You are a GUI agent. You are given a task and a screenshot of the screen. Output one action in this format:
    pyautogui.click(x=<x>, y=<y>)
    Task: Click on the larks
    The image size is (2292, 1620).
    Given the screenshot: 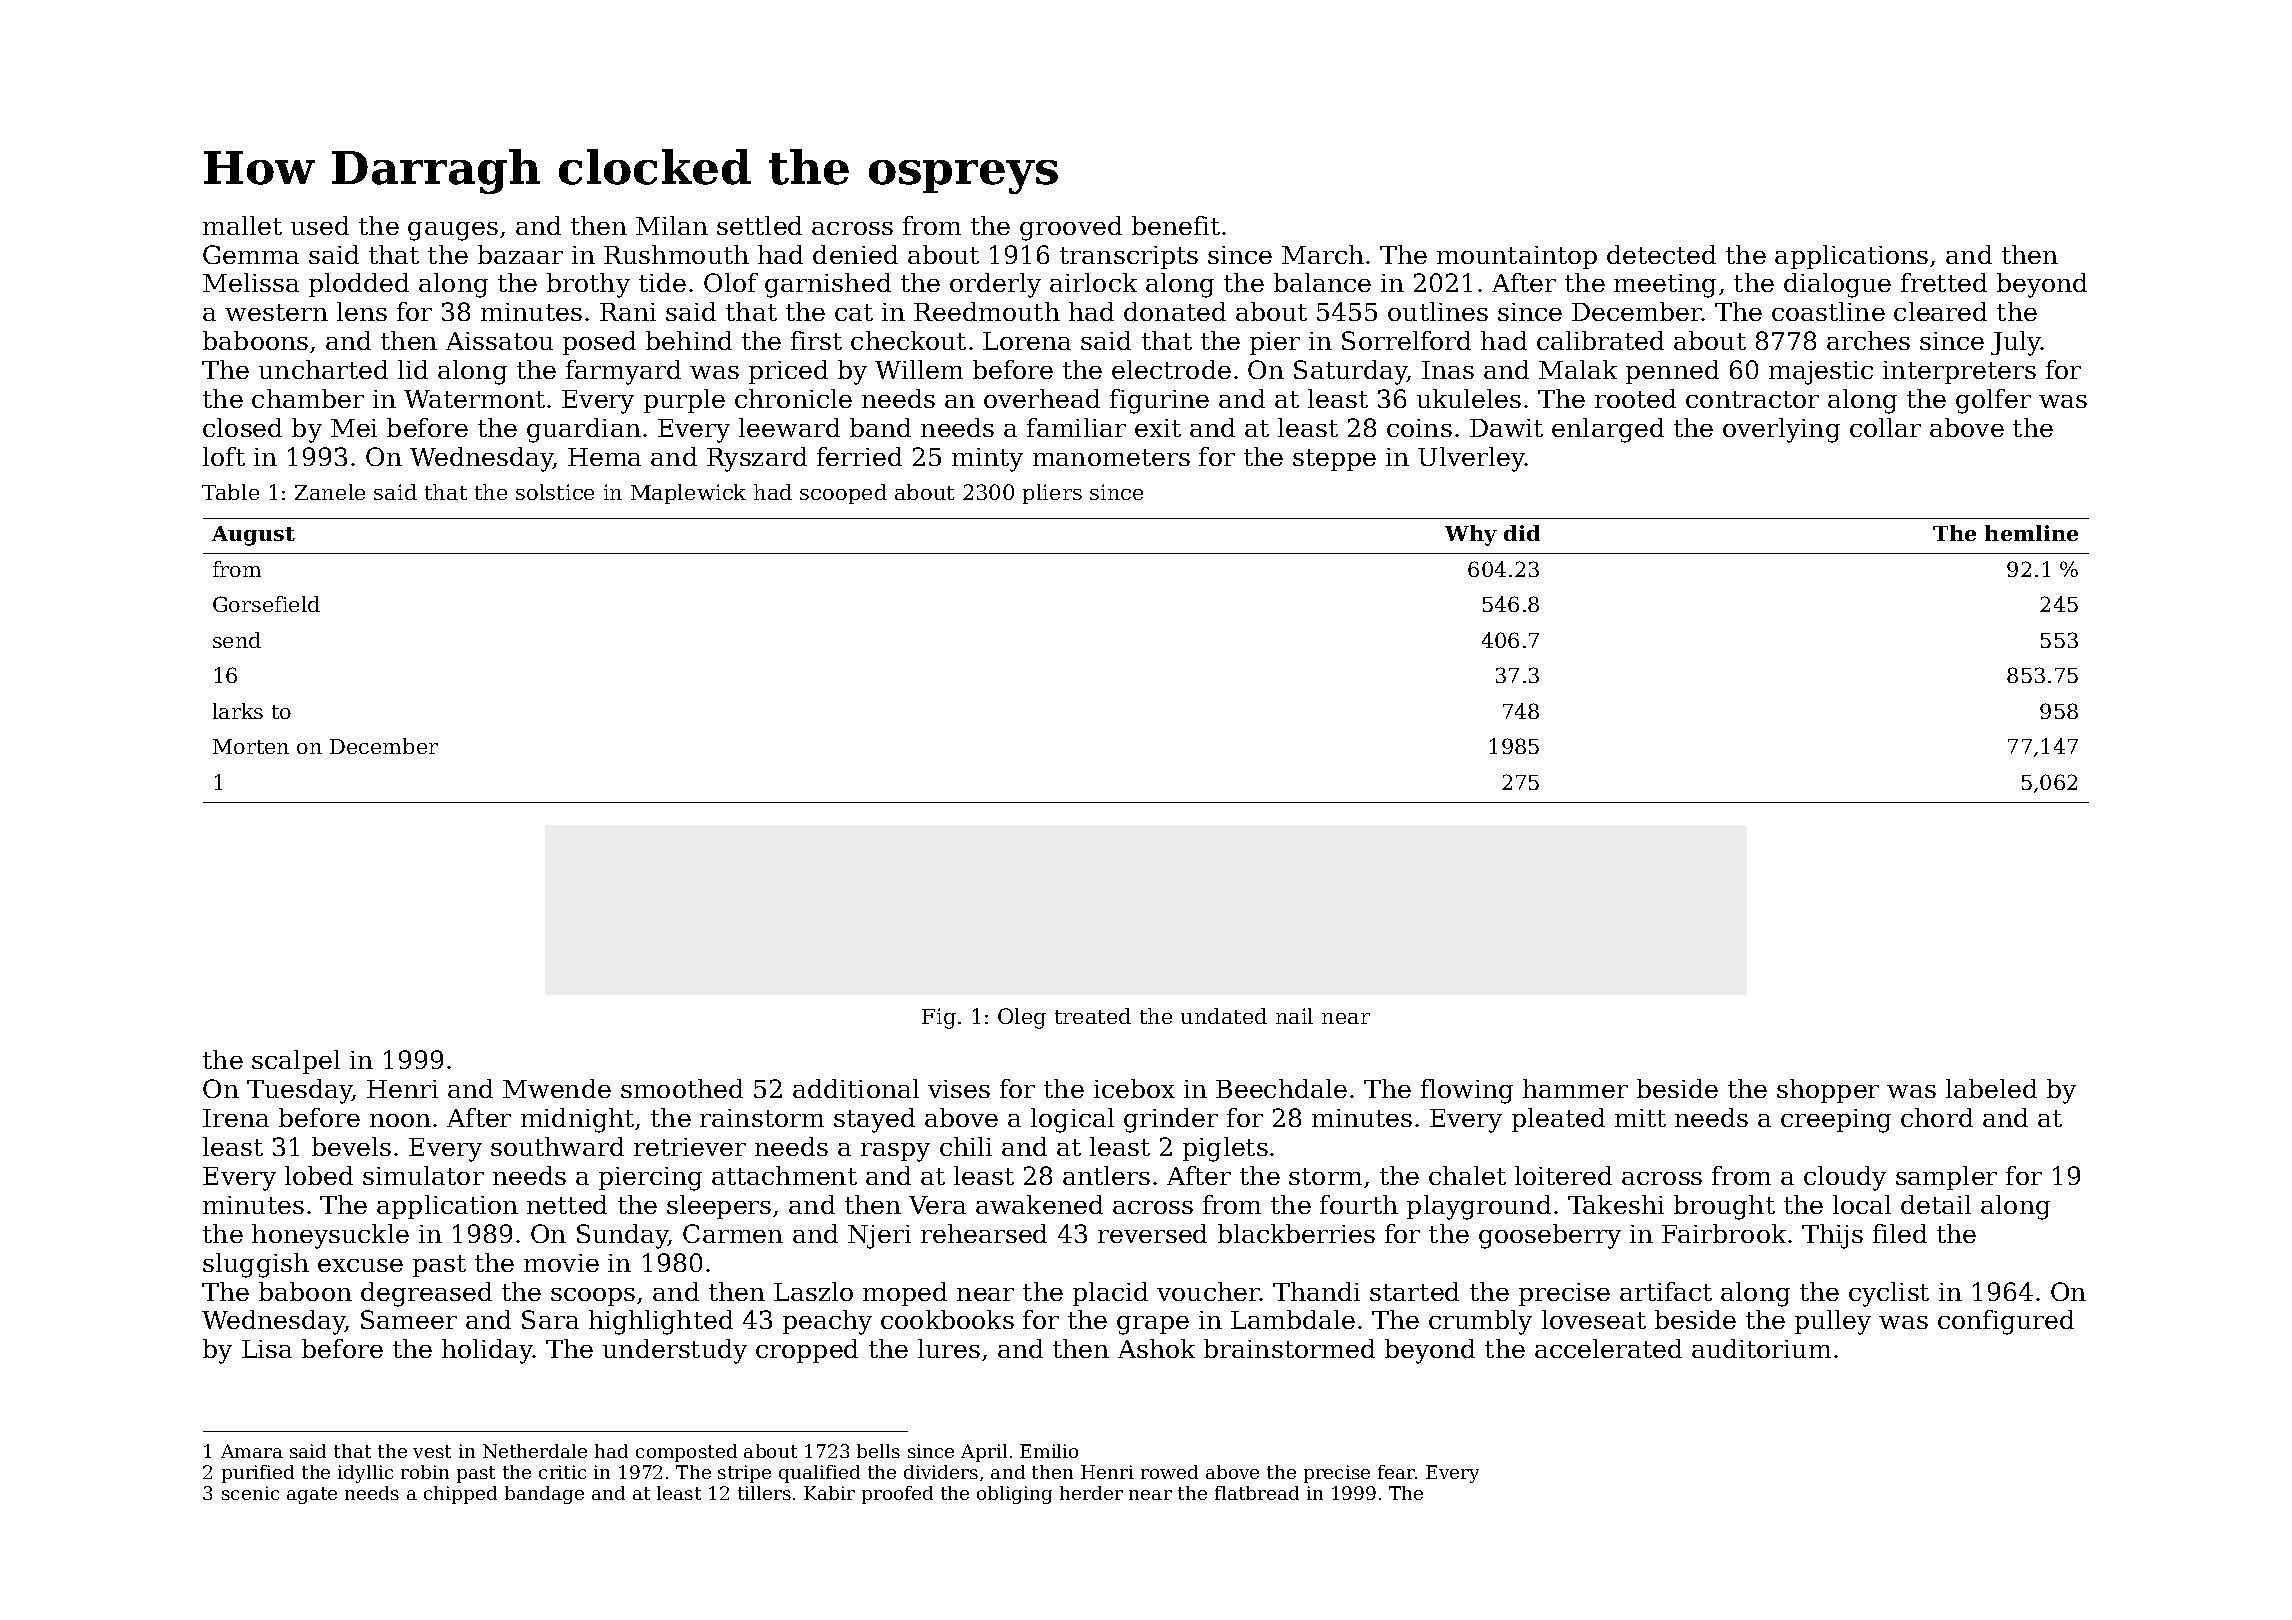 What is the action you would take?
    pyautogui.click(x=238, y=711)
